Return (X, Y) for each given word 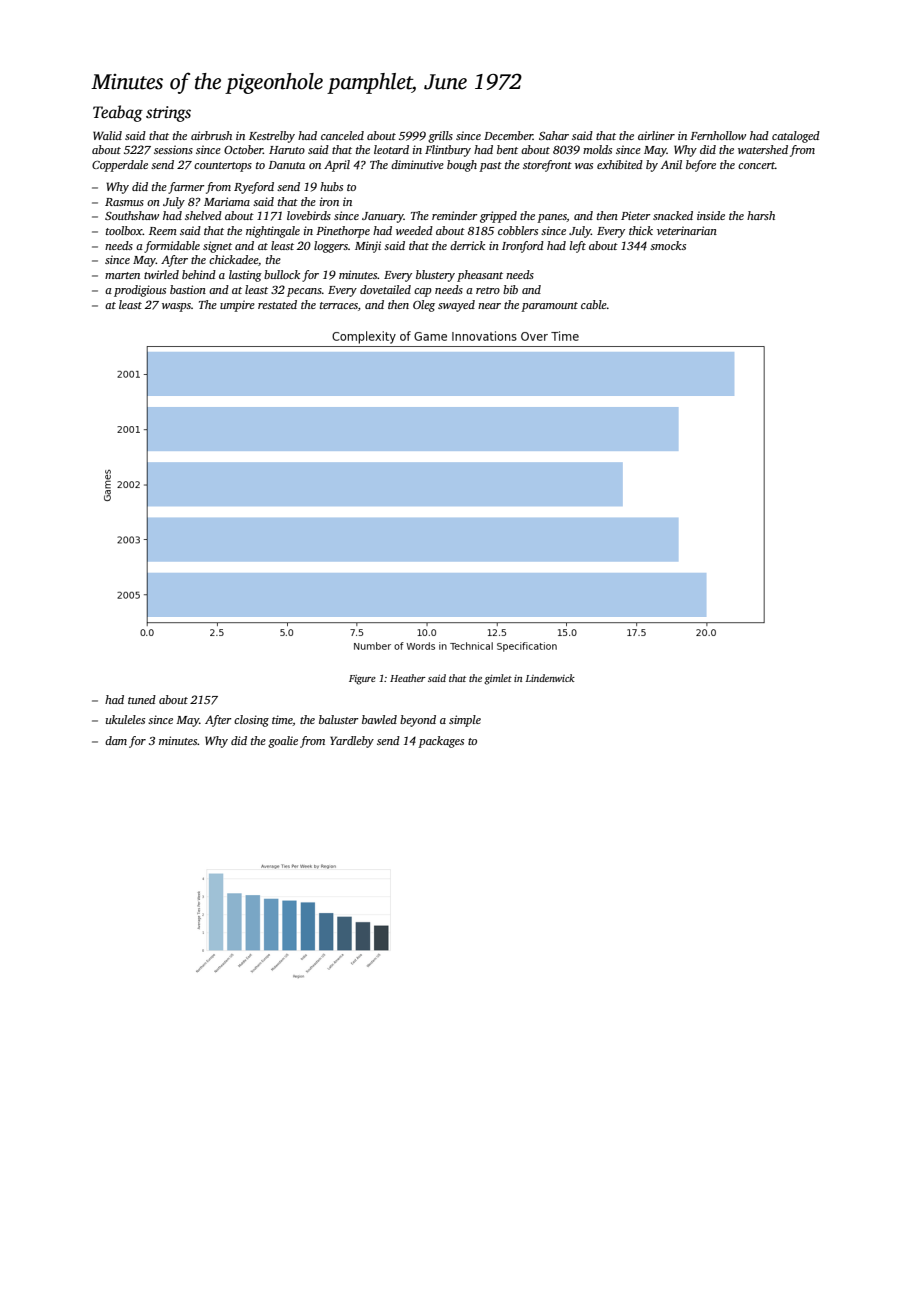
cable (594, 304)
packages (441, 742)
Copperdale (120, 166)
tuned (142, 699)
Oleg (424, 306)
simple (465, 721)
